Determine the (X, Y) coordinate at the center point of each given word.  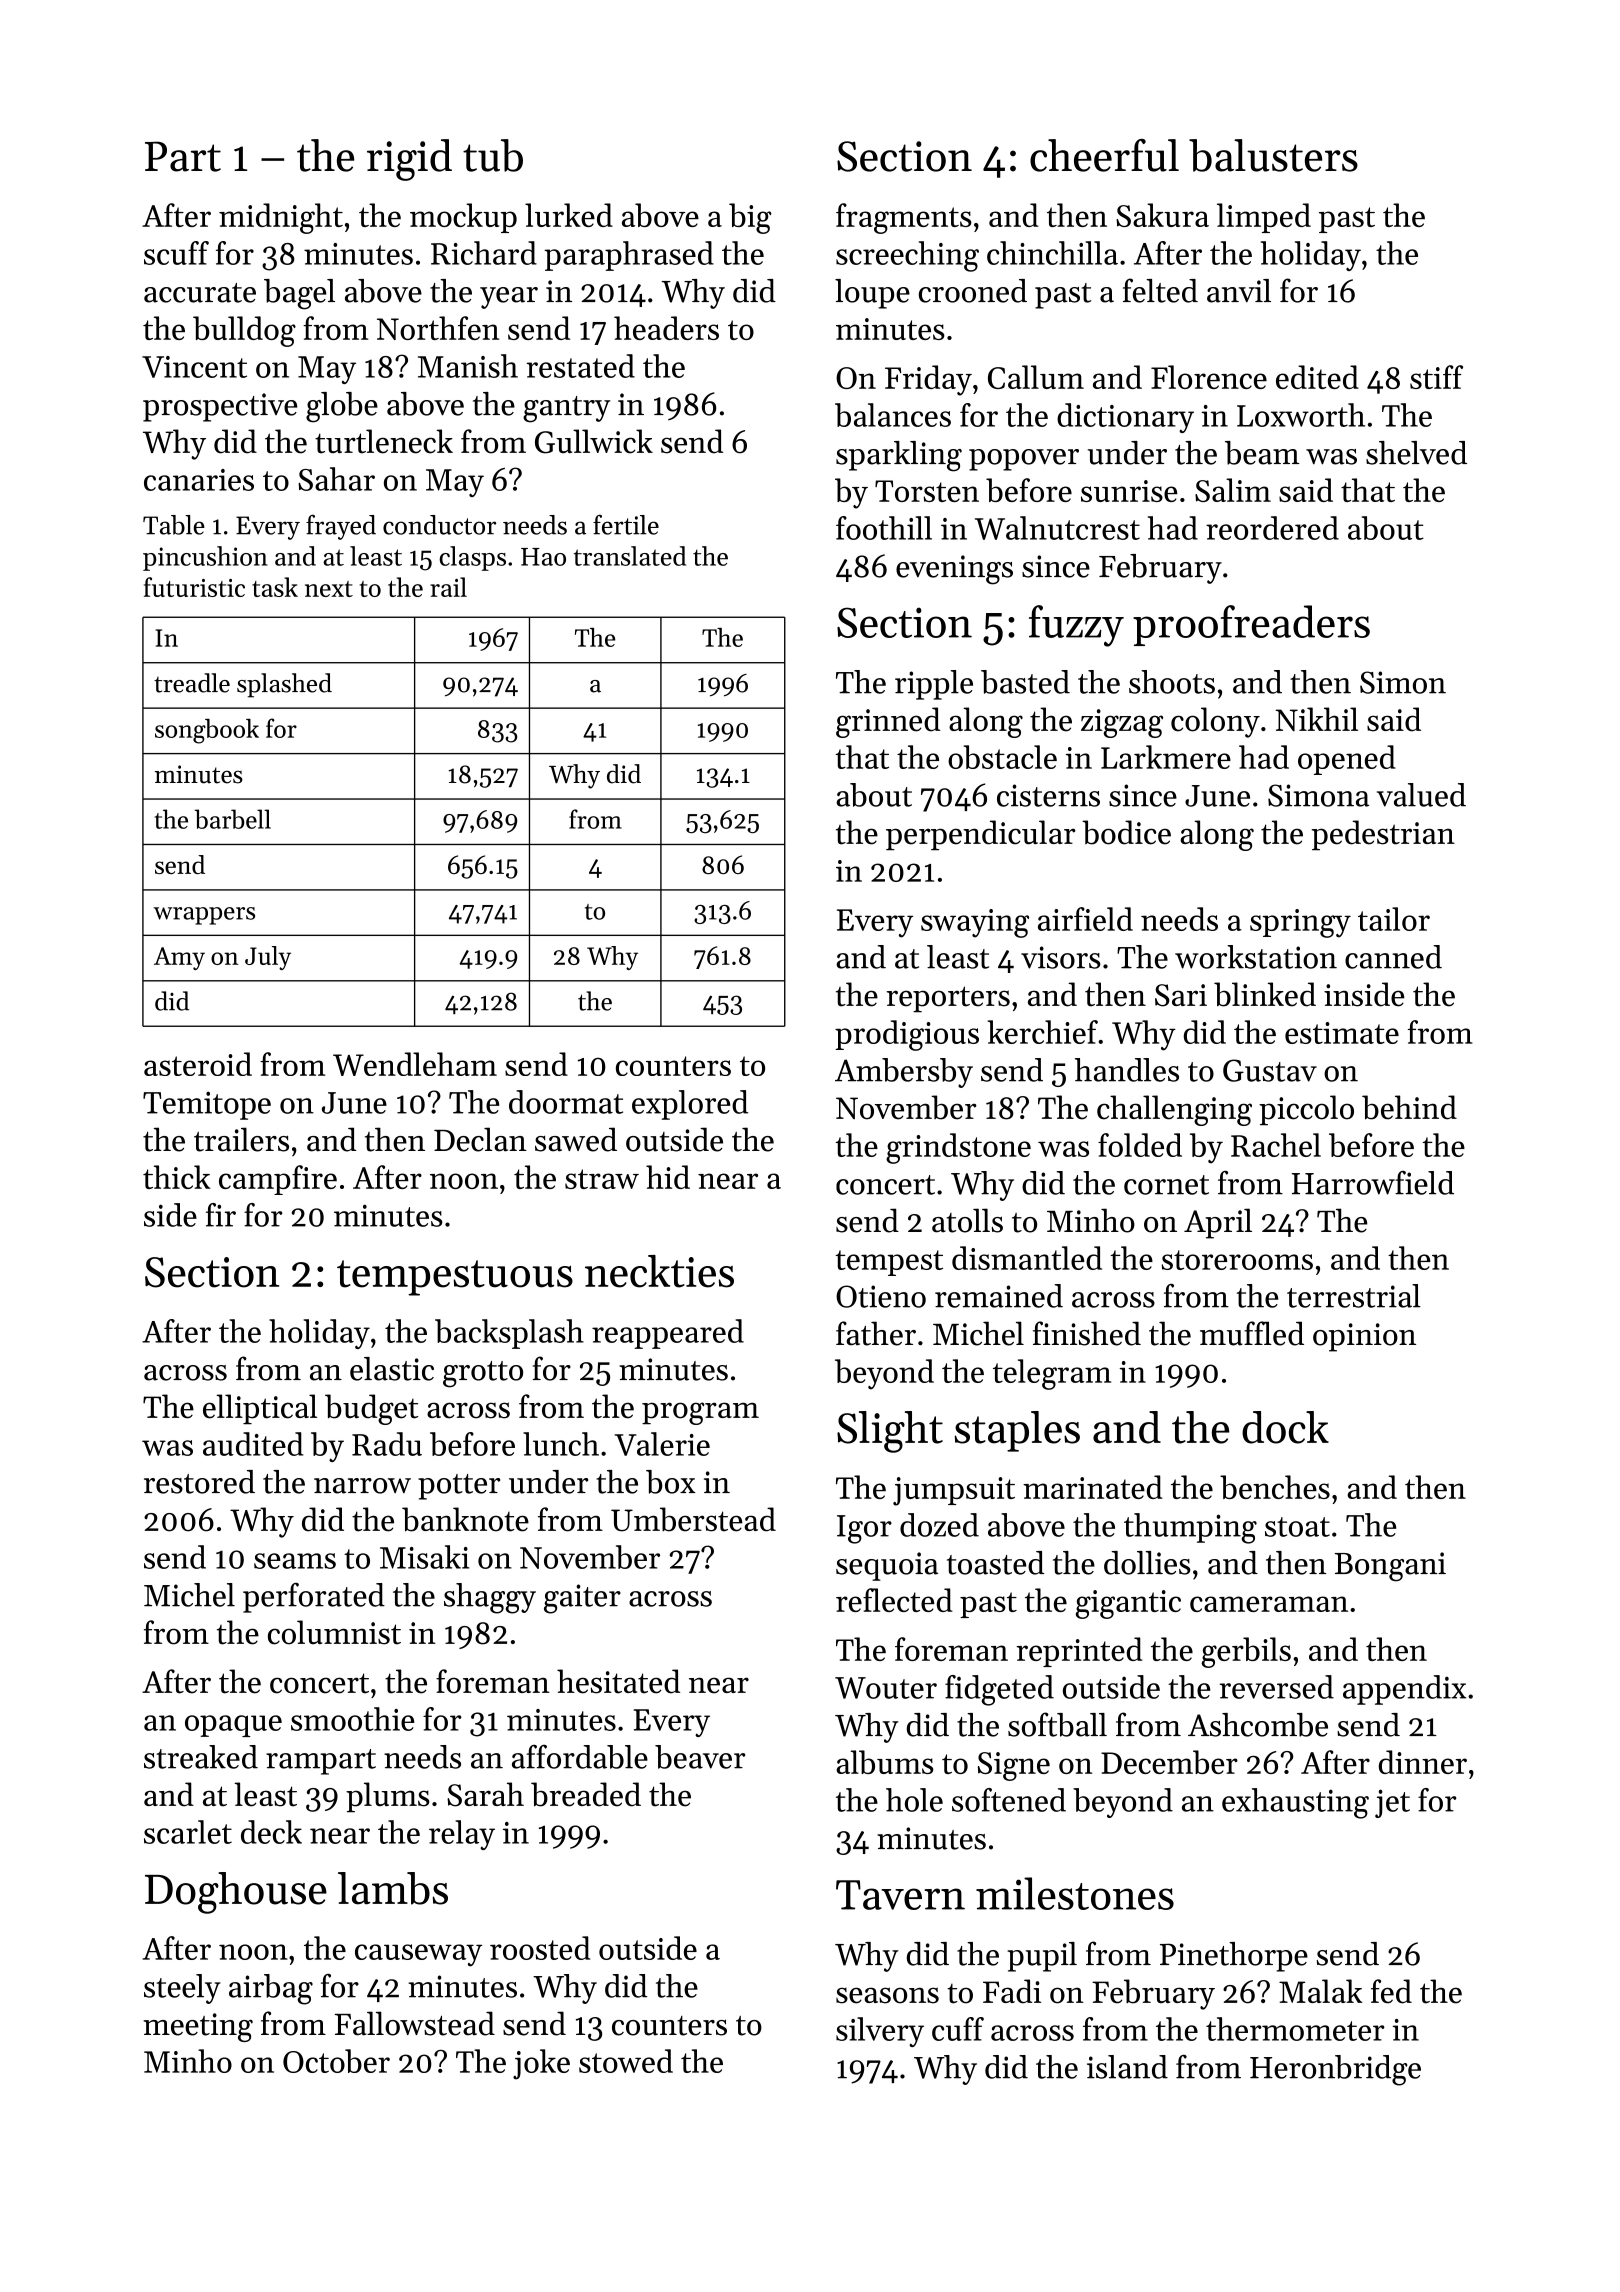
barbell (233, 819)
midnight (281, 218)
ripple (934, 685)
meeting (198, 2027)
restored (199, 1482)
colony (1215, 722)
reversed (1277, 1687)
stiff (1436, 377)
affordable (580, 1757)
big (750, 218)
